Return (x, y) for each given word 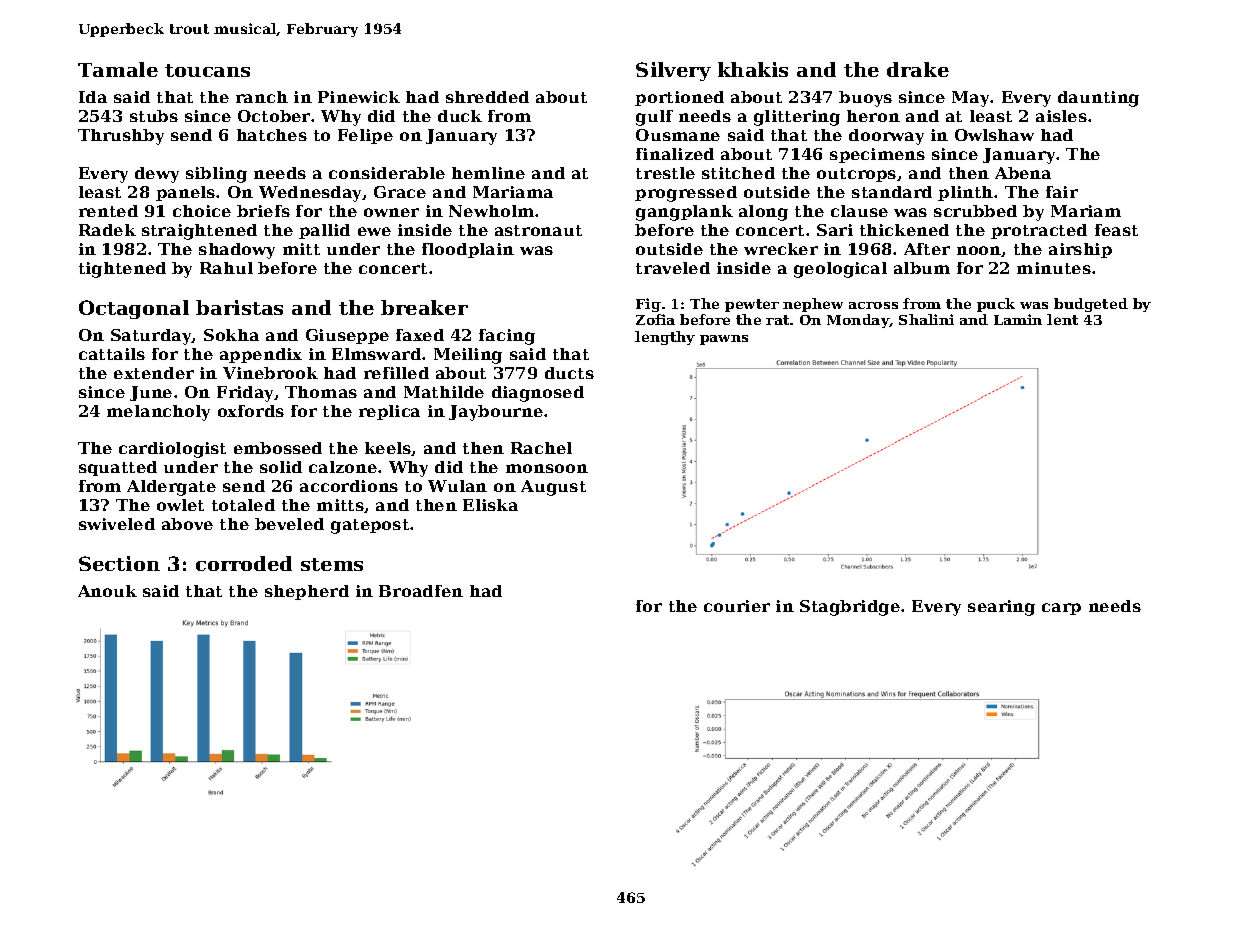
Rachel (541, 448)
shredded (487, 97)
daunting (1098, 99)
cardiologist (172, 450)
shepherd (307, 592)
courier (737, 606)
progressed (686, 194)
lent (1062, 319)
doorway (886, 137)
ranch (262, 97)
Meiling (468, 356)
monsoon (547, 468)
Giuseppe (347, 336)
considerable (387, 173)
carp (1061, 609)
